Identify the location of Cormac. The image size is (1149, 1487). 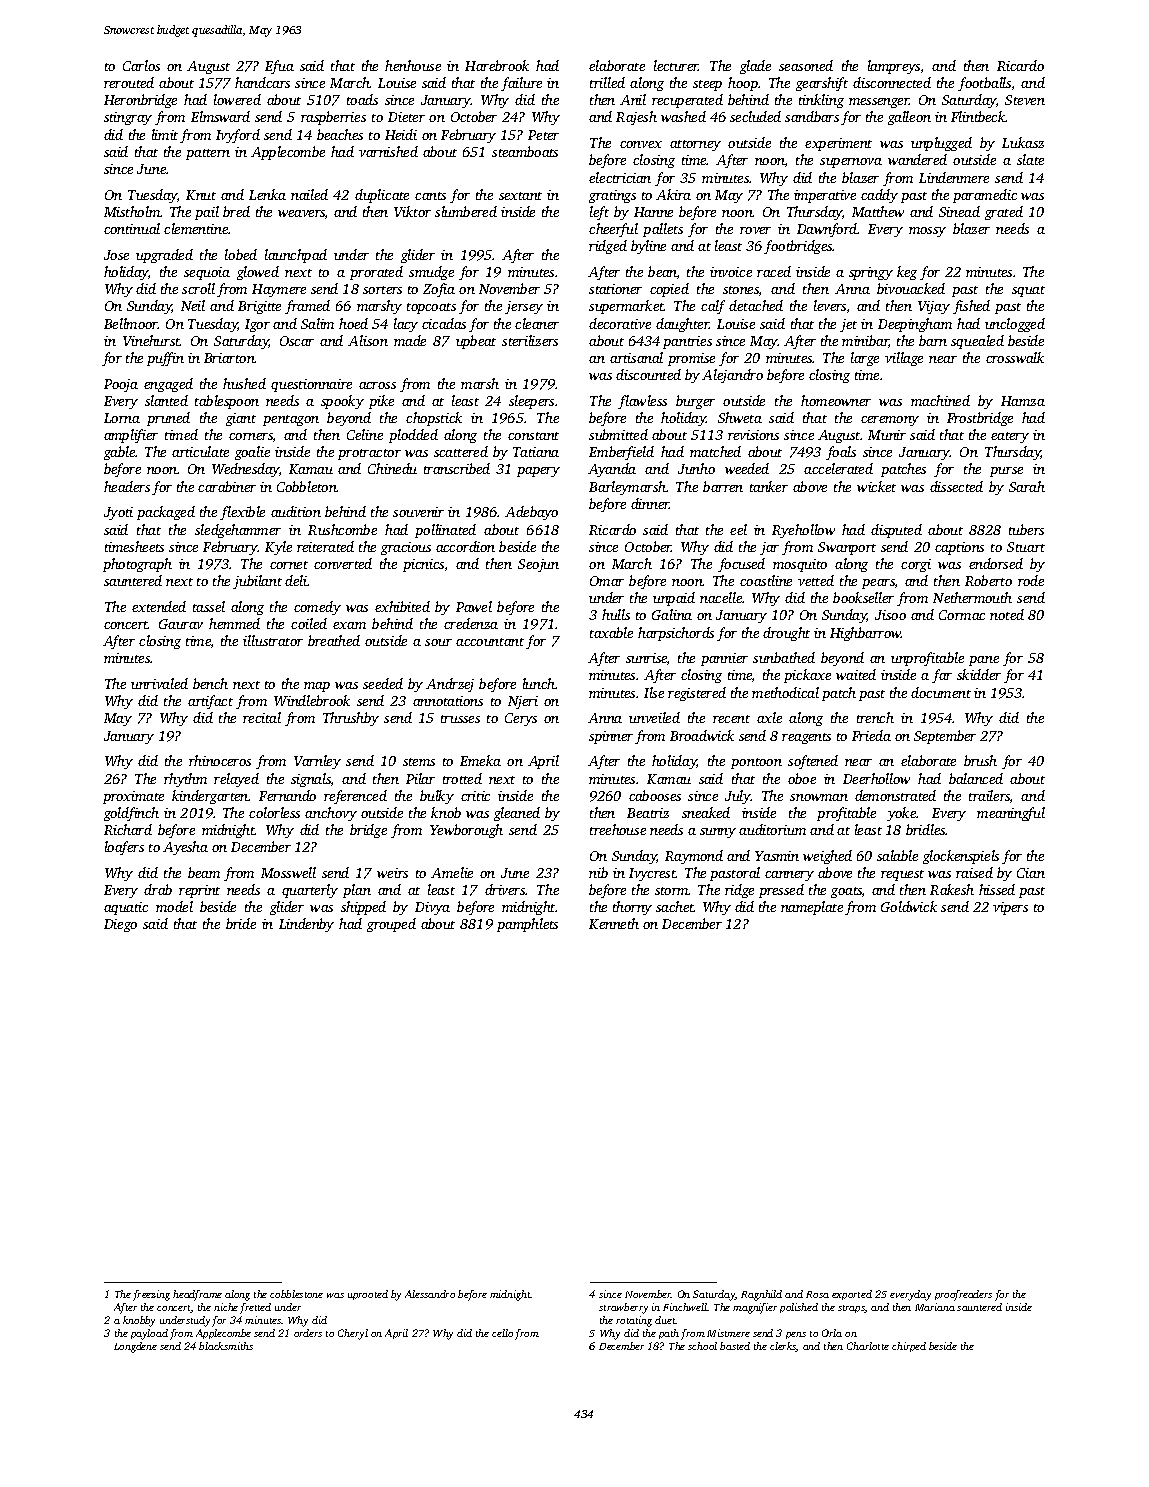
(962, 615).
